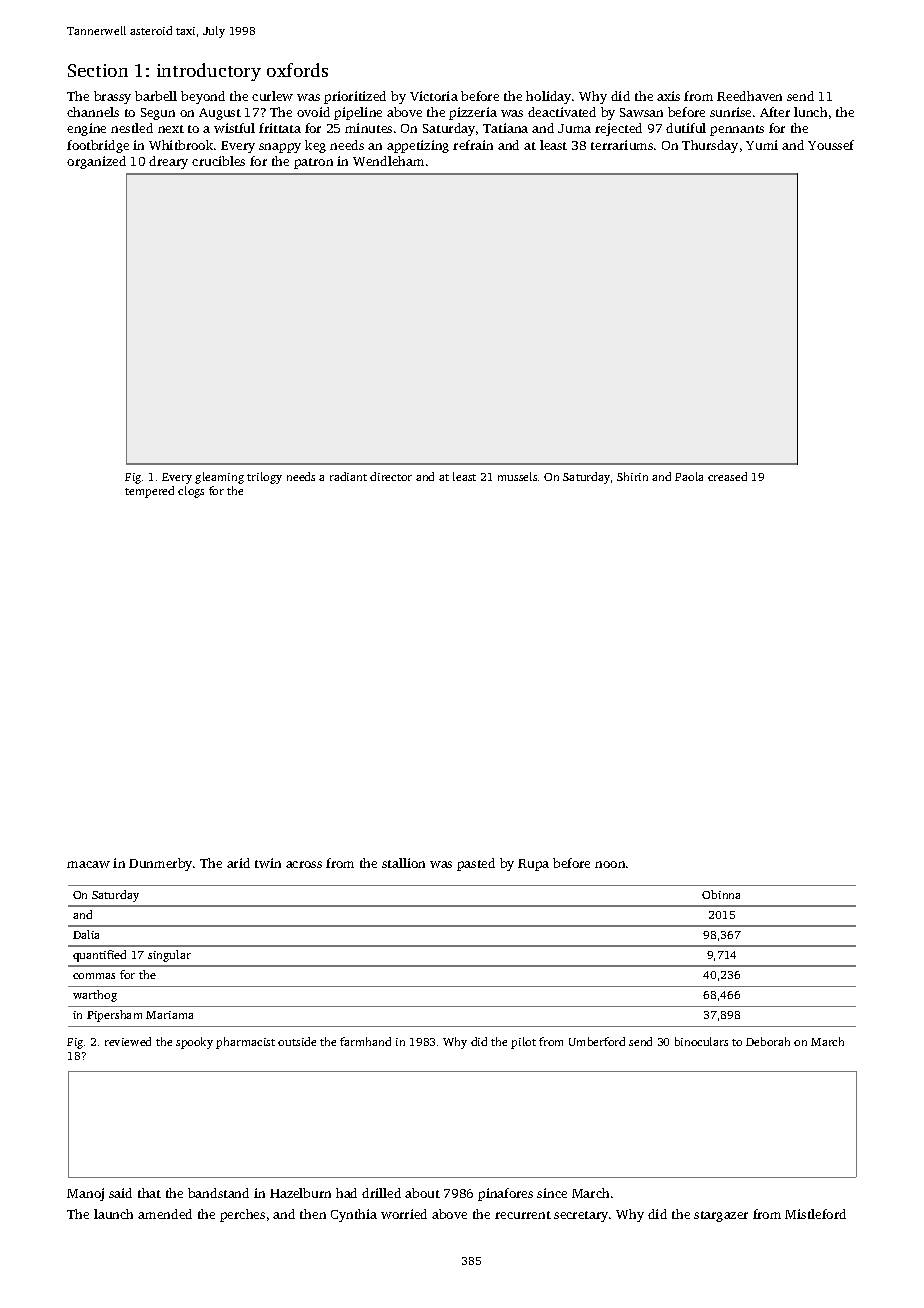 This image has width=924, height=1308. What do you see at coordinates (245, 1043) in the image?
I see `pharmacist` at bounding box center [245, 1043].
